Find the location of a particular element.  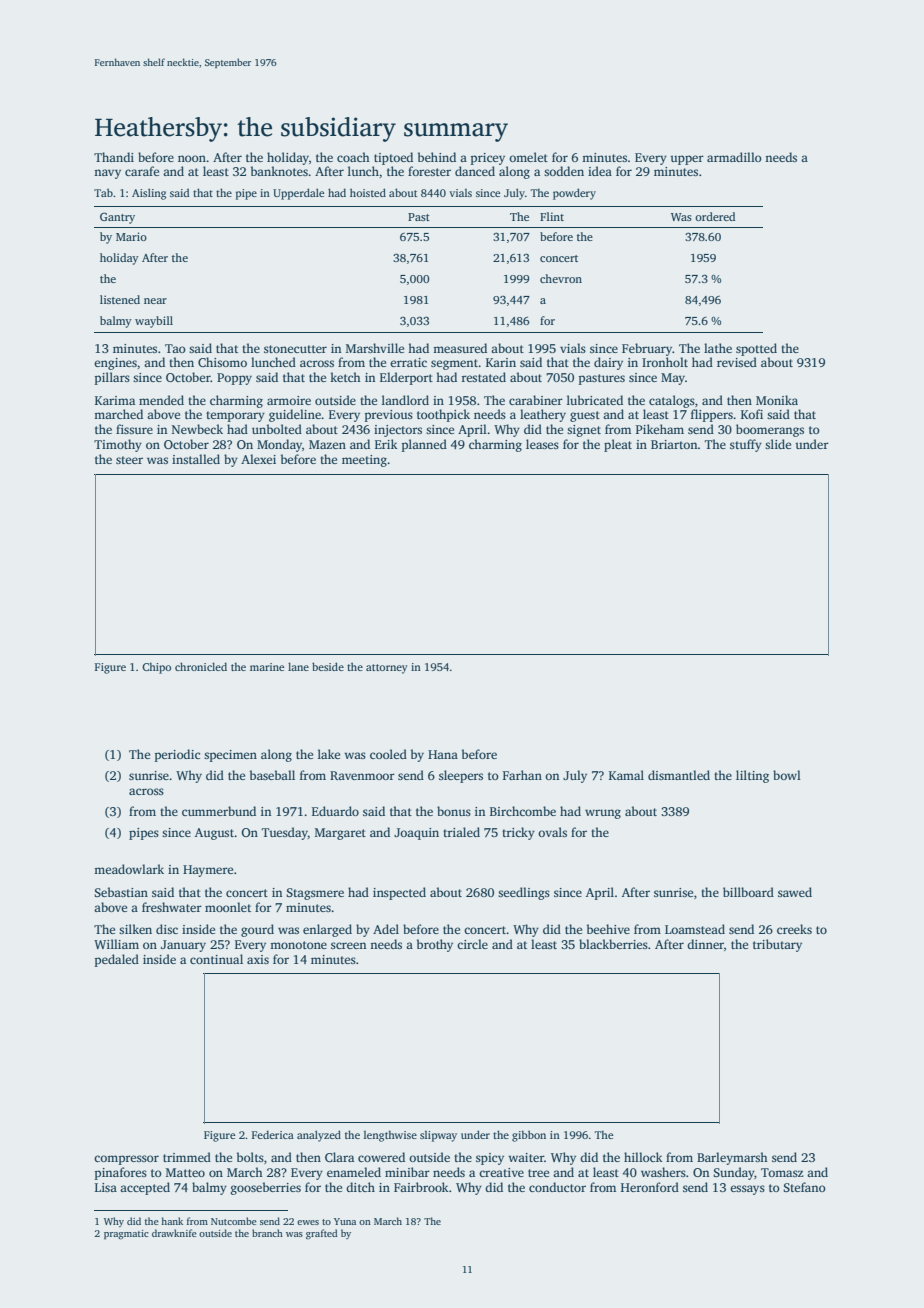

branch is located at coordinates (267, 1233).
